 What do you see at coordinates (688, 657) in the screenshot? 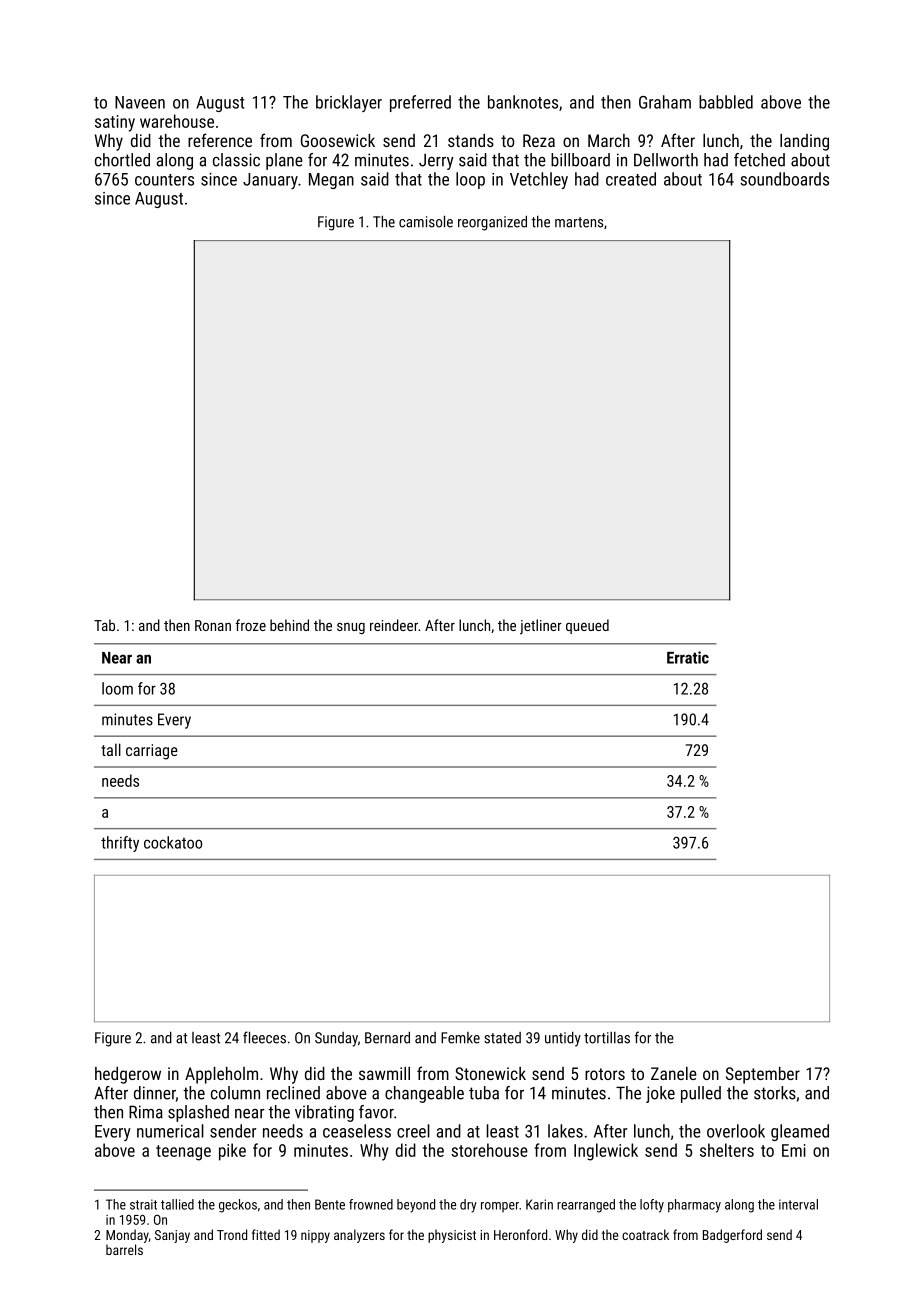
I see `Erratic` at bounding box center [688, 657].
